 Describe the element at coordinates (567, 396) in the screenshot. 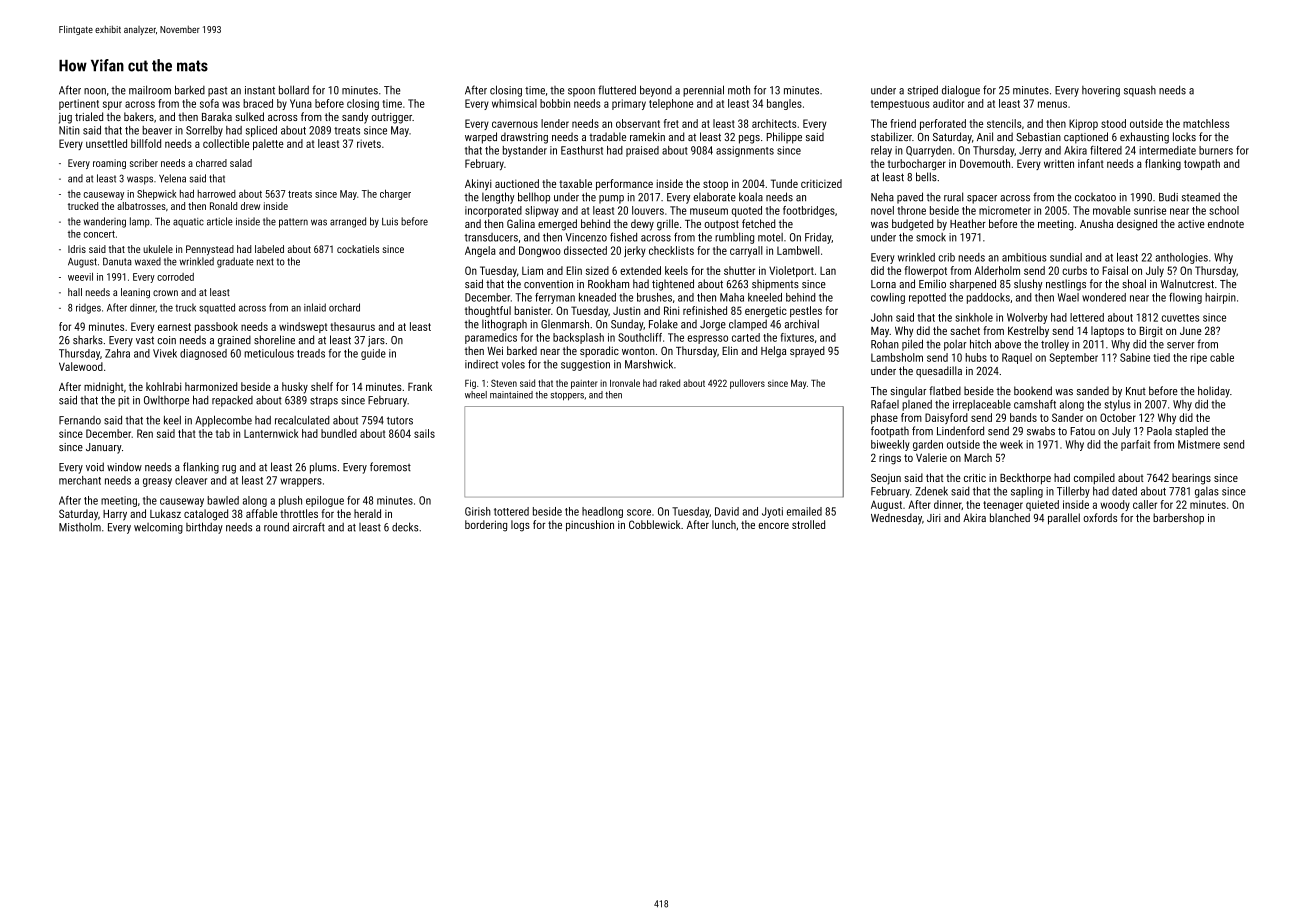

I see `stoppers` at that location.
